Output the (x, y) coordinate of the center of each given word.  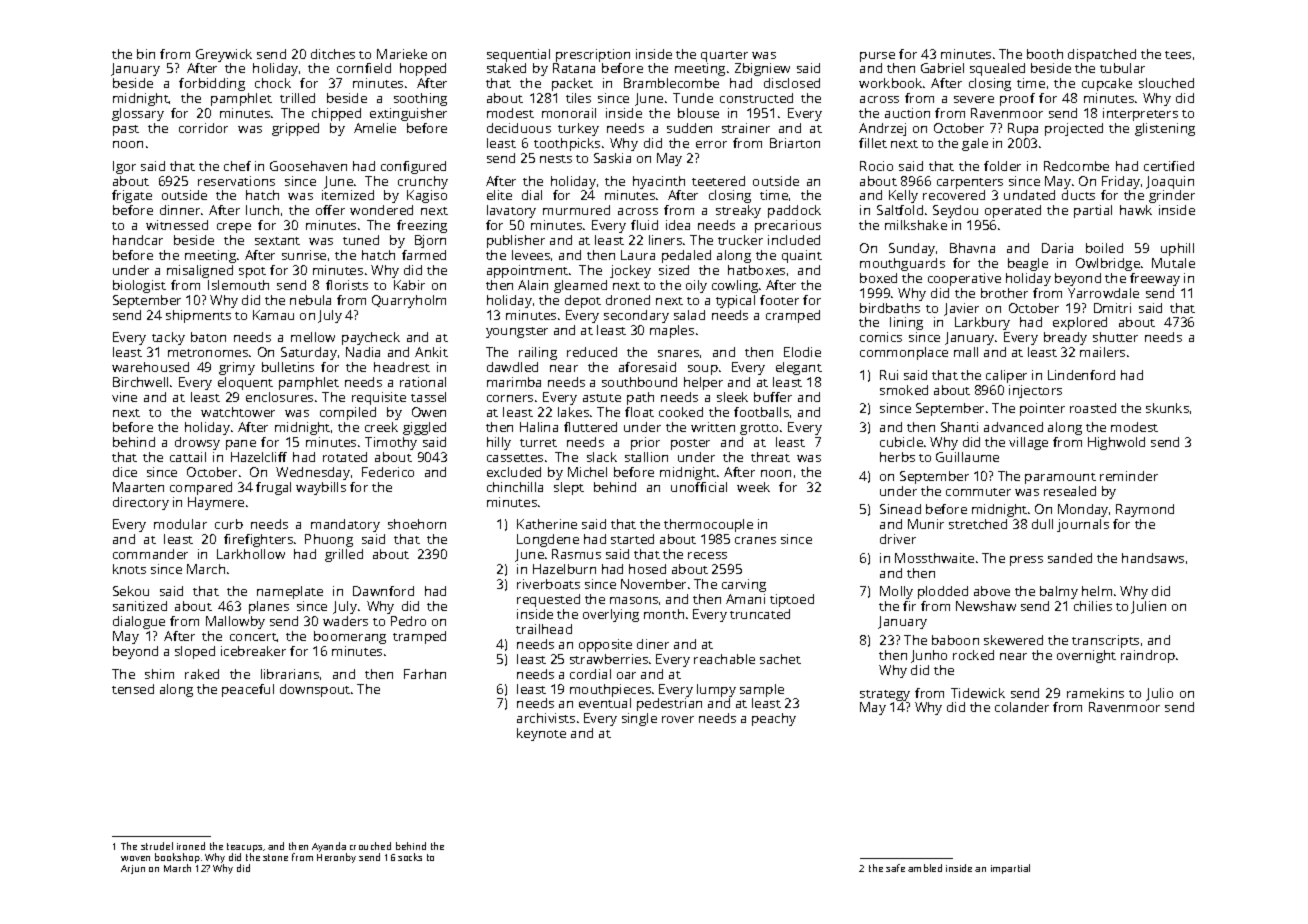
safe (895, 868)
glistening (1165, 129)
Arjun (133, 869)
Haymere (216, 503)
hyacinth (659, 182)
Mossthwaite (934, 558)
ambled (925, 868)
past (126, 130)
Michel (587, 472)
